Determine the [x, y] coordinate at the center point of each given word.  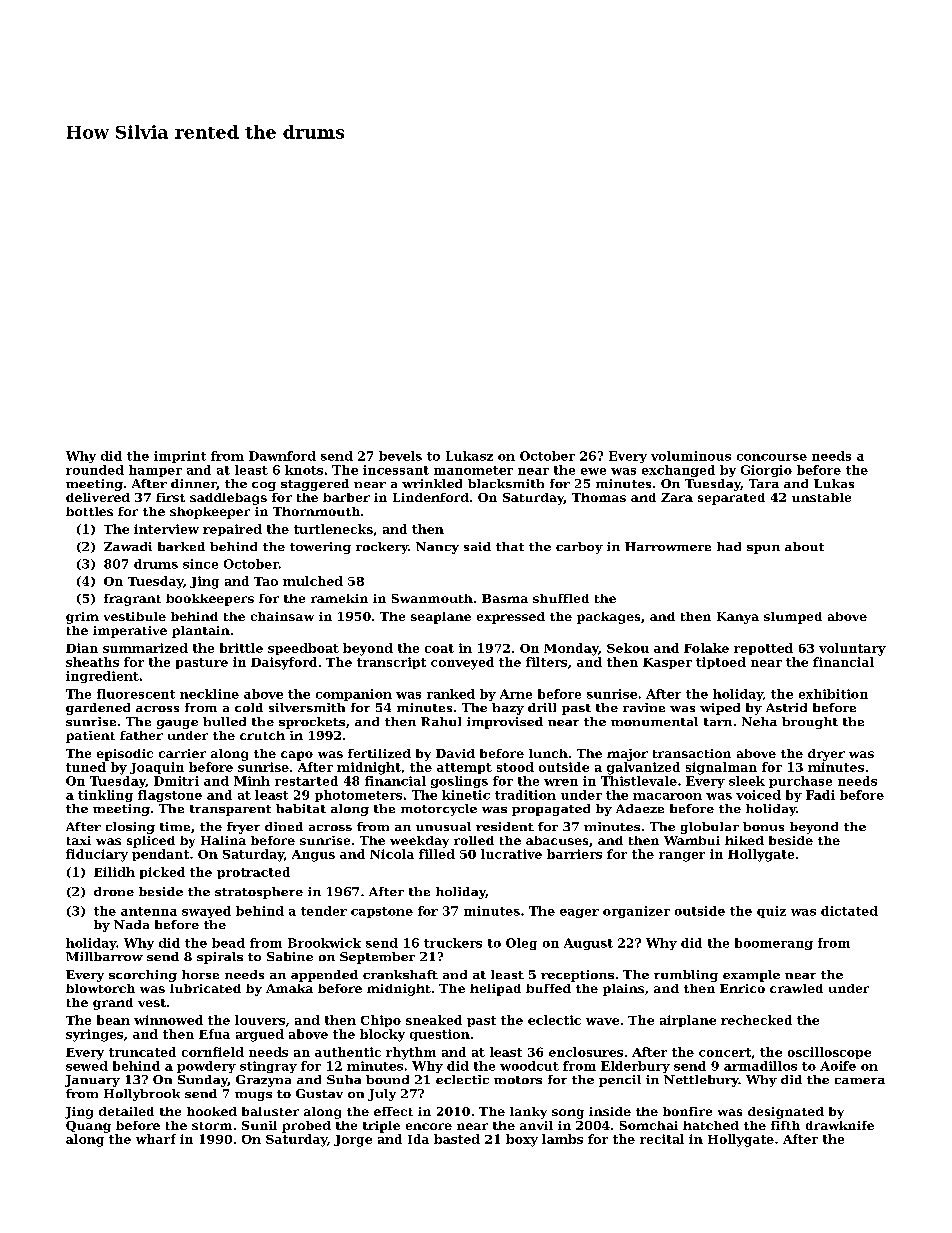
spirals [220, 958]
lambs [562, 1139]
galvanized [643, 768]
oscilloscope [829, 1053]
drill [542, 707]
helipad [495, 990]
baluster [270, 1111]
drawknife [840, 1125]
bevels [400, 456]
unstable [821, 497]
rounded [95, 470]
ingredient [102, 677]
